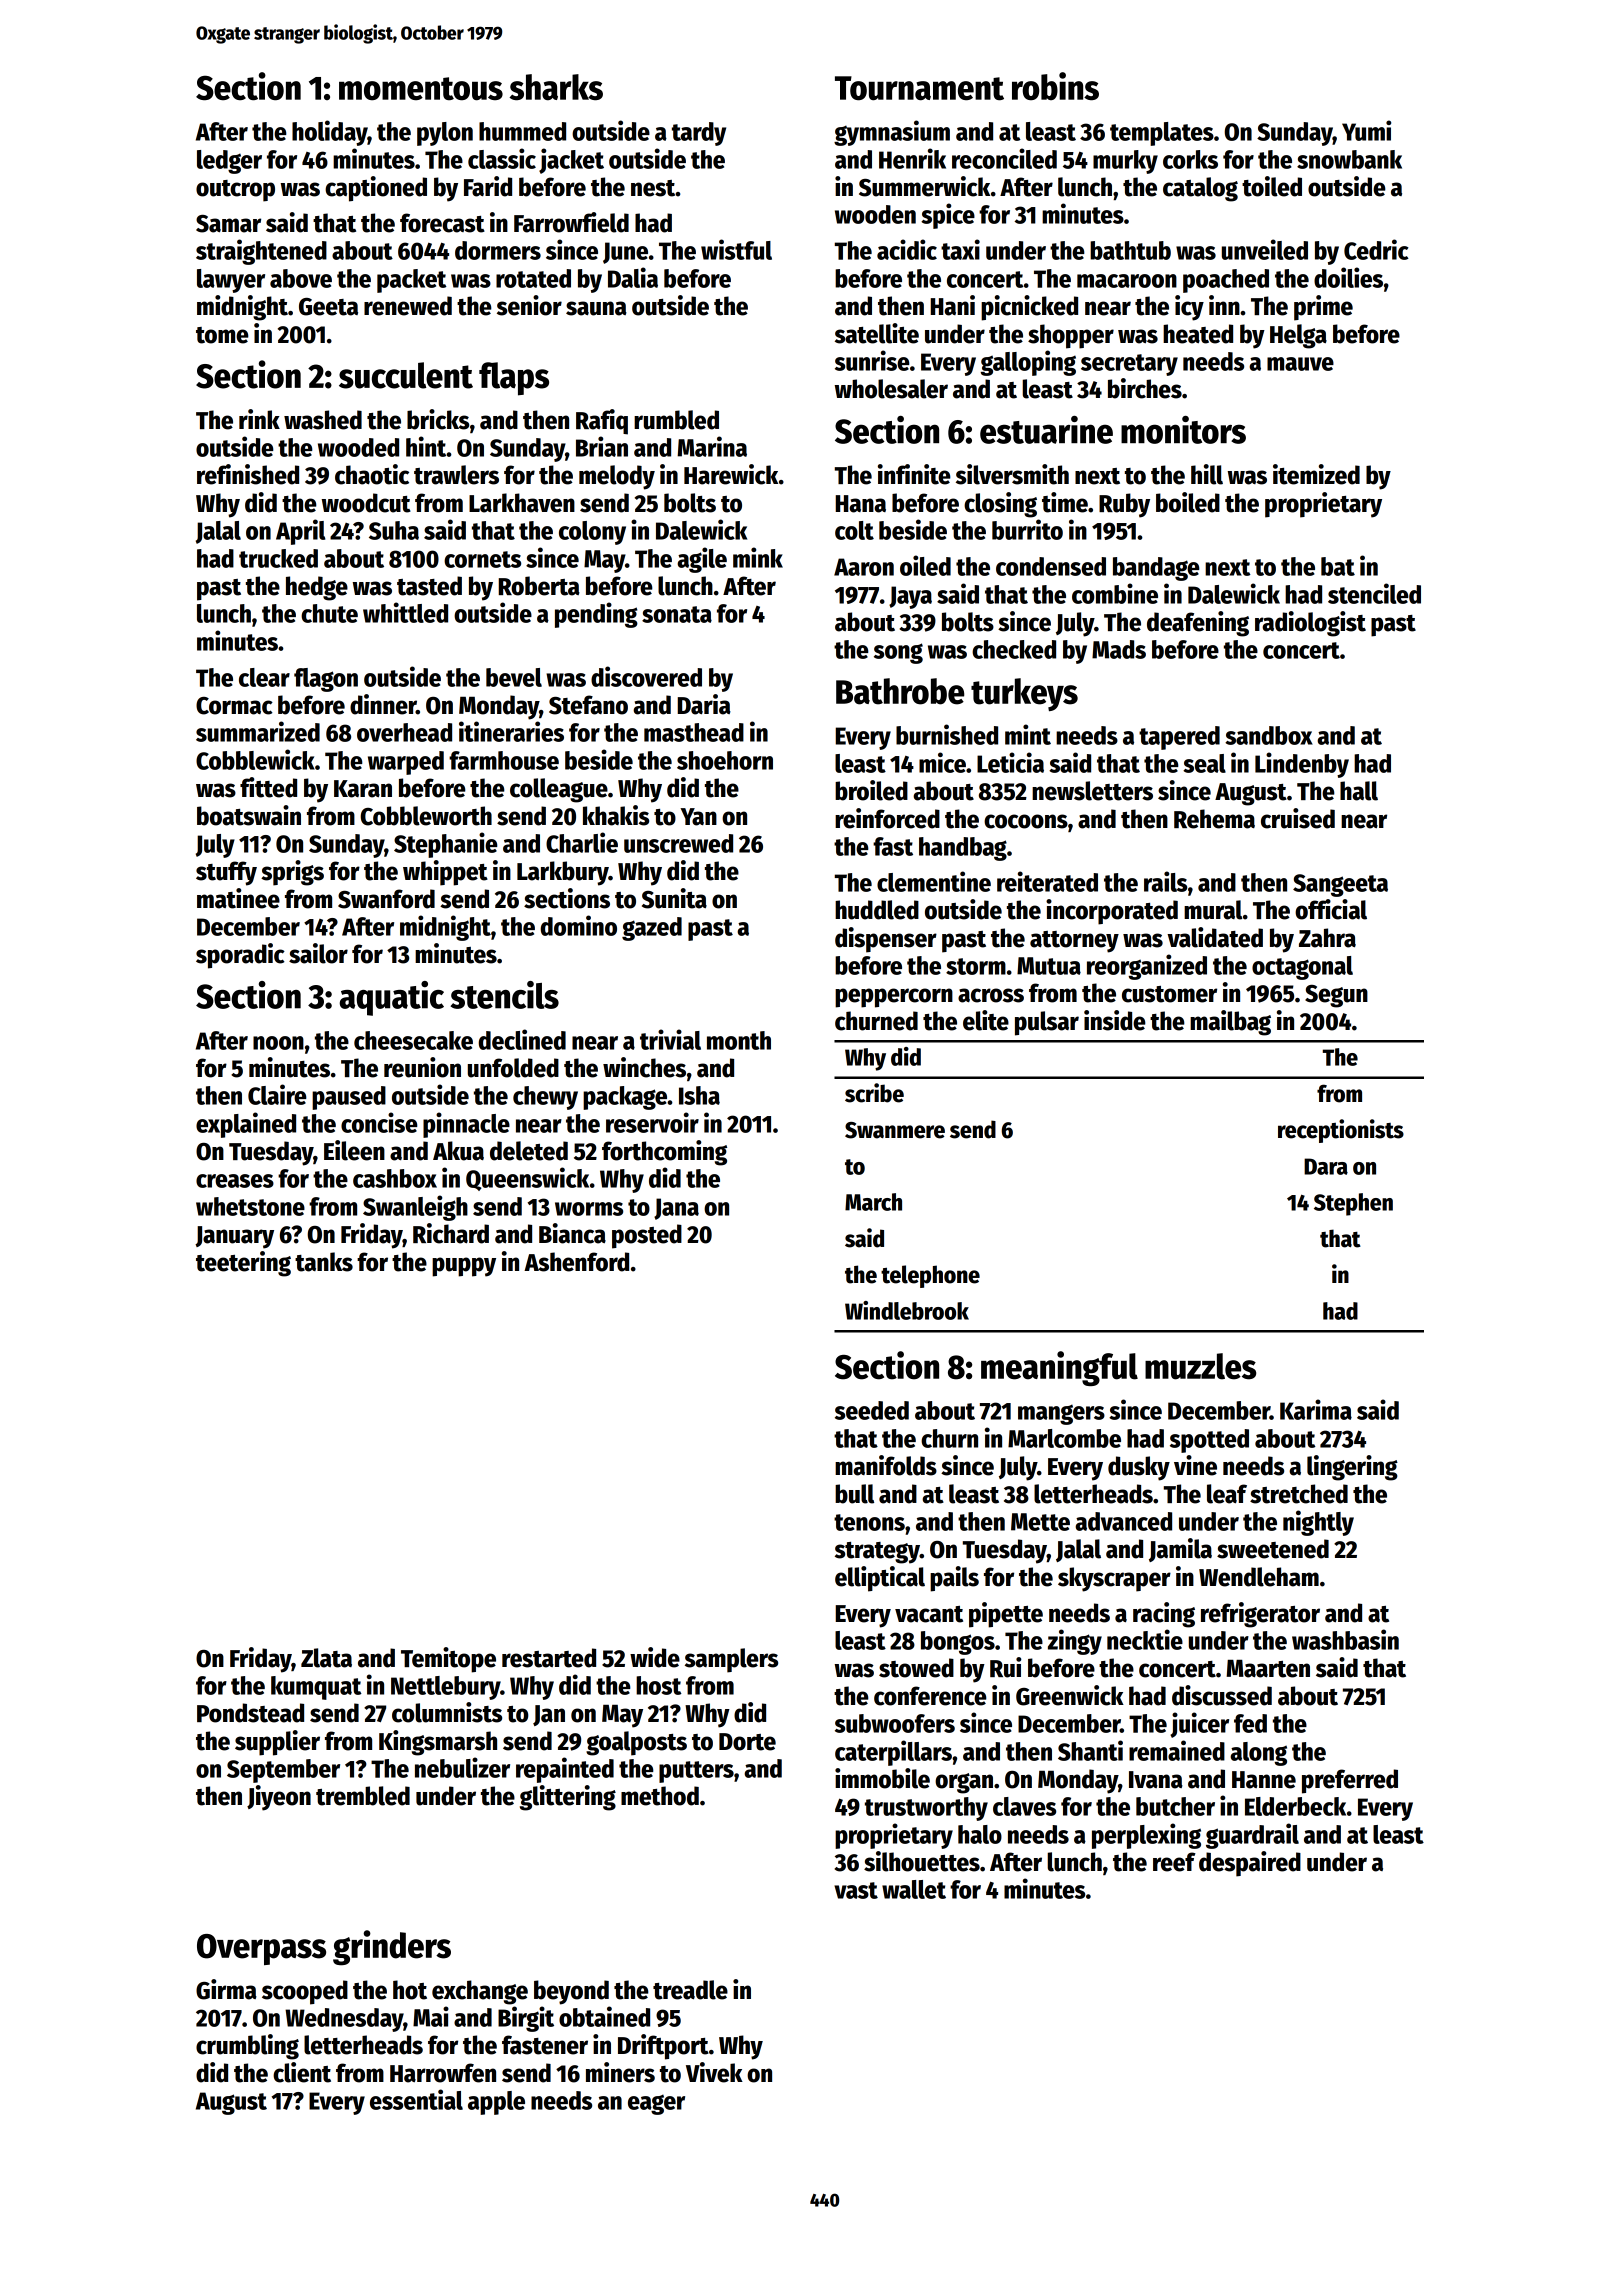 This screenshot has height=2292, width=1620. What do you see at coordinates (690, 1990) in the screenshot?
I see `treadle` at bounding box center [690, 1990].
